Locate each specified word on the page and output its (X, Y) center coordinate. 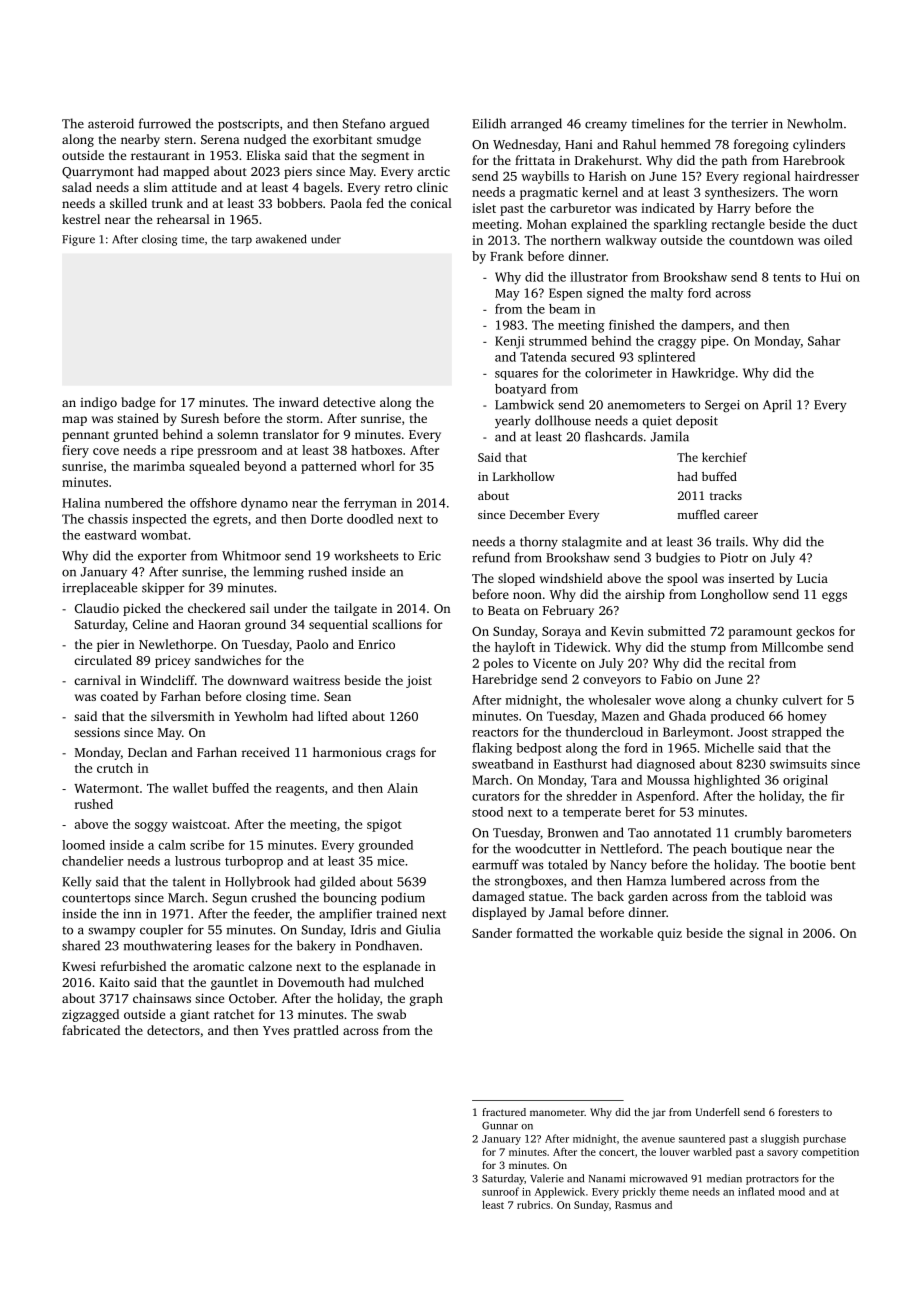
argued (409, 125)
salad (77, 187)
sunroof (500, 1191)
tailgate (355, 609)
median (724, 1178)
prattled (316, 1031)
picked (142, 609)
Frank (506, 256)
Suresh (200, 418)
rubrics (533, 1205)
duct (844, 224)
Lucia (812, 578)
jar (659, 1113)
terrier (749, 124)
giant (195, 1016)
